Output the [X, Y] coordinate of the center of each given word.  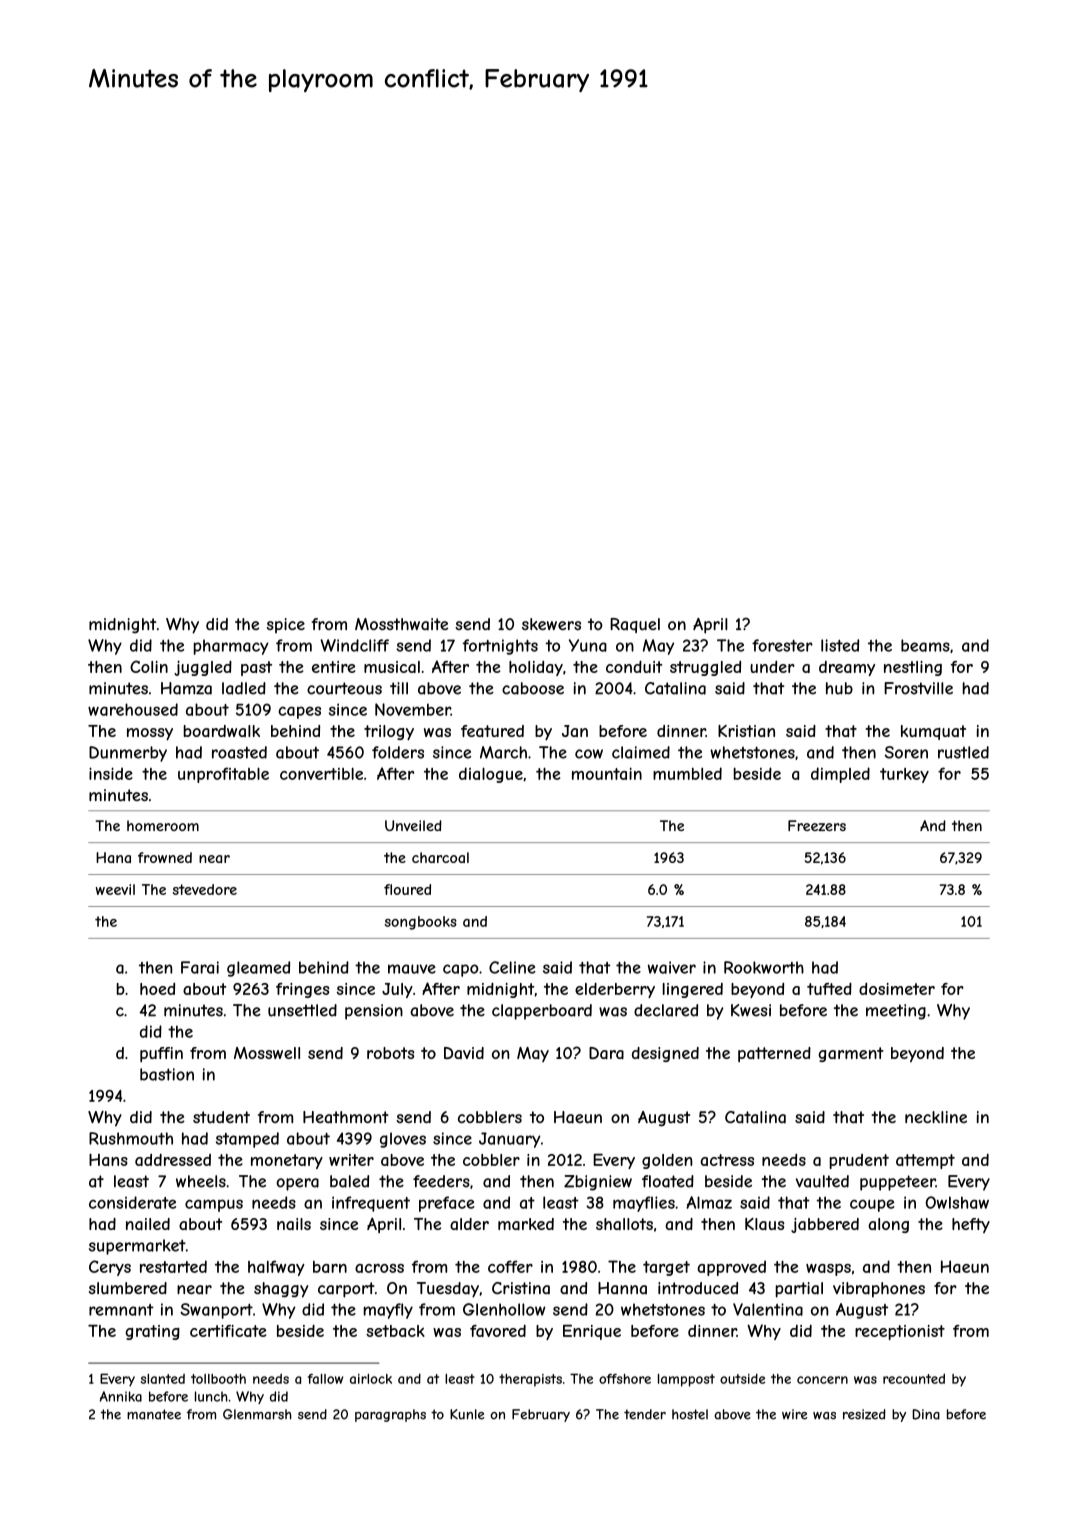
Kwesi [751, 1010]
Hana [113, 857]
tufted [829, 988]
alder [469, 1224]
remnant [121, 1310]
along [888, 1225]
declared [666, 1010]
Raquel [635, 625]
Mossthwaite [401, 624]
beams [925, 645]
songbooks [420, 923]
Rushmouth [131, 1138]
